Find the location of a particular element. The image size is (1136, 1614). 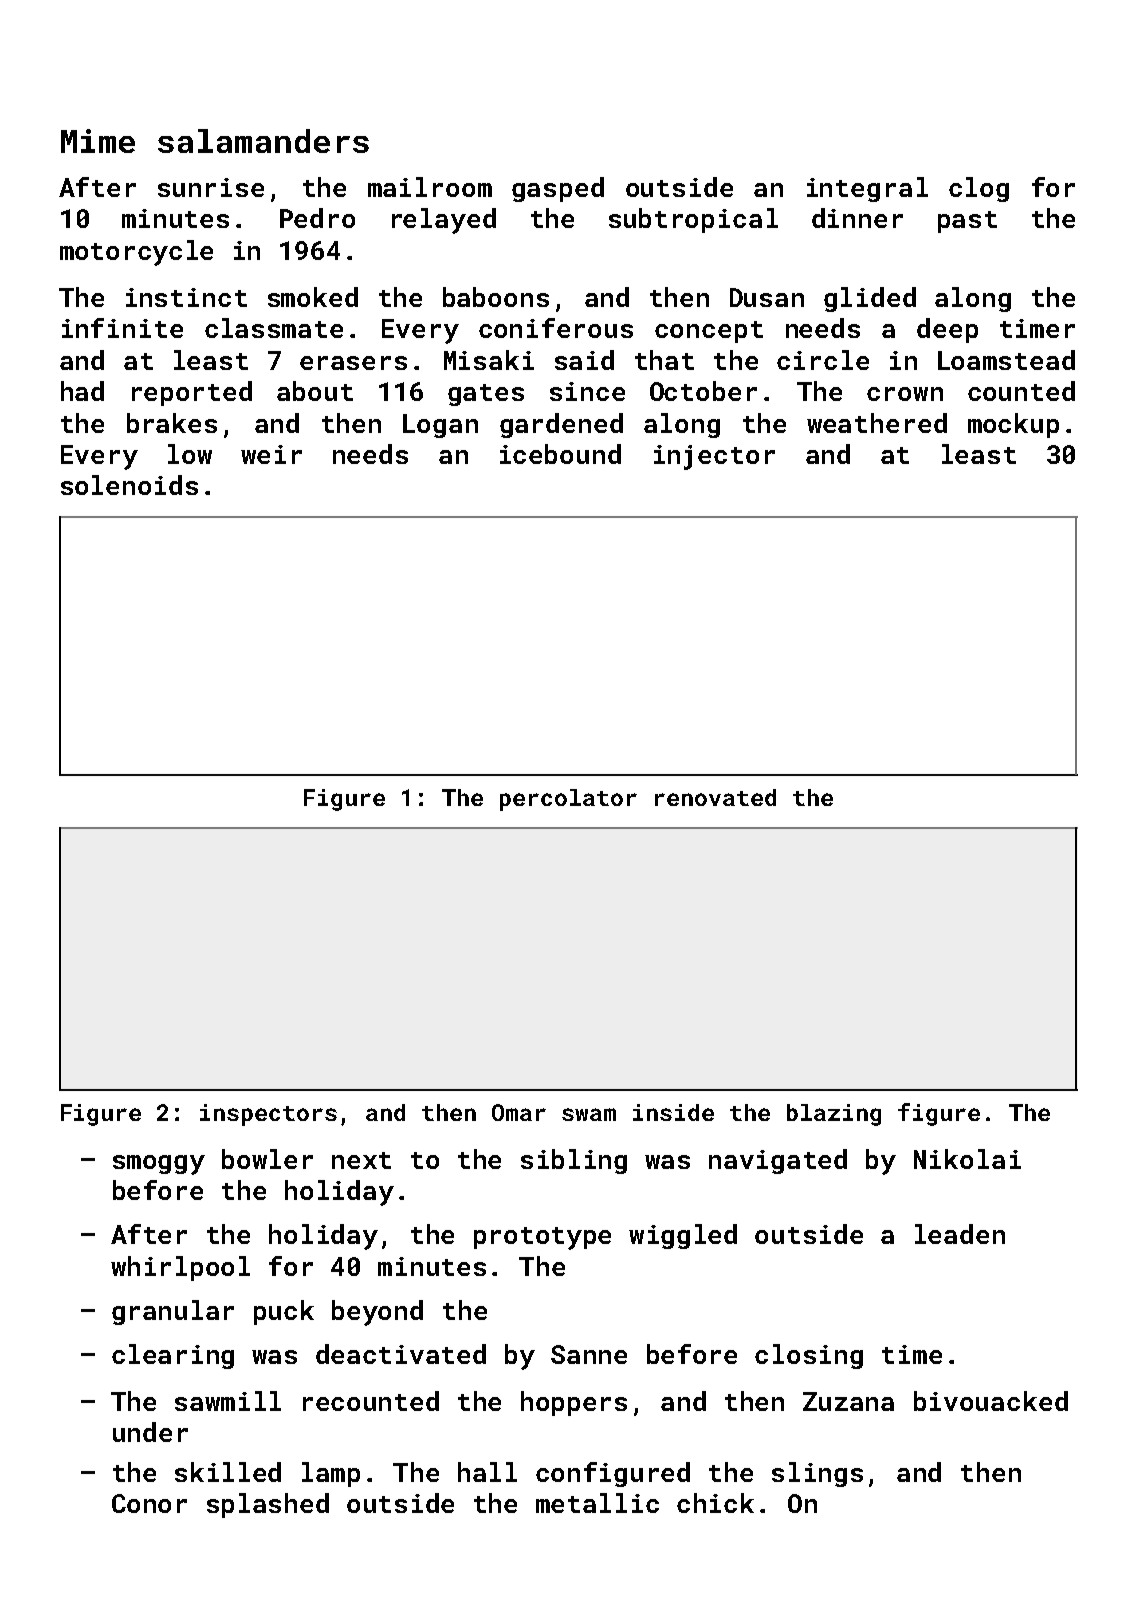

splashed is located at coordinates (268, 1505).
